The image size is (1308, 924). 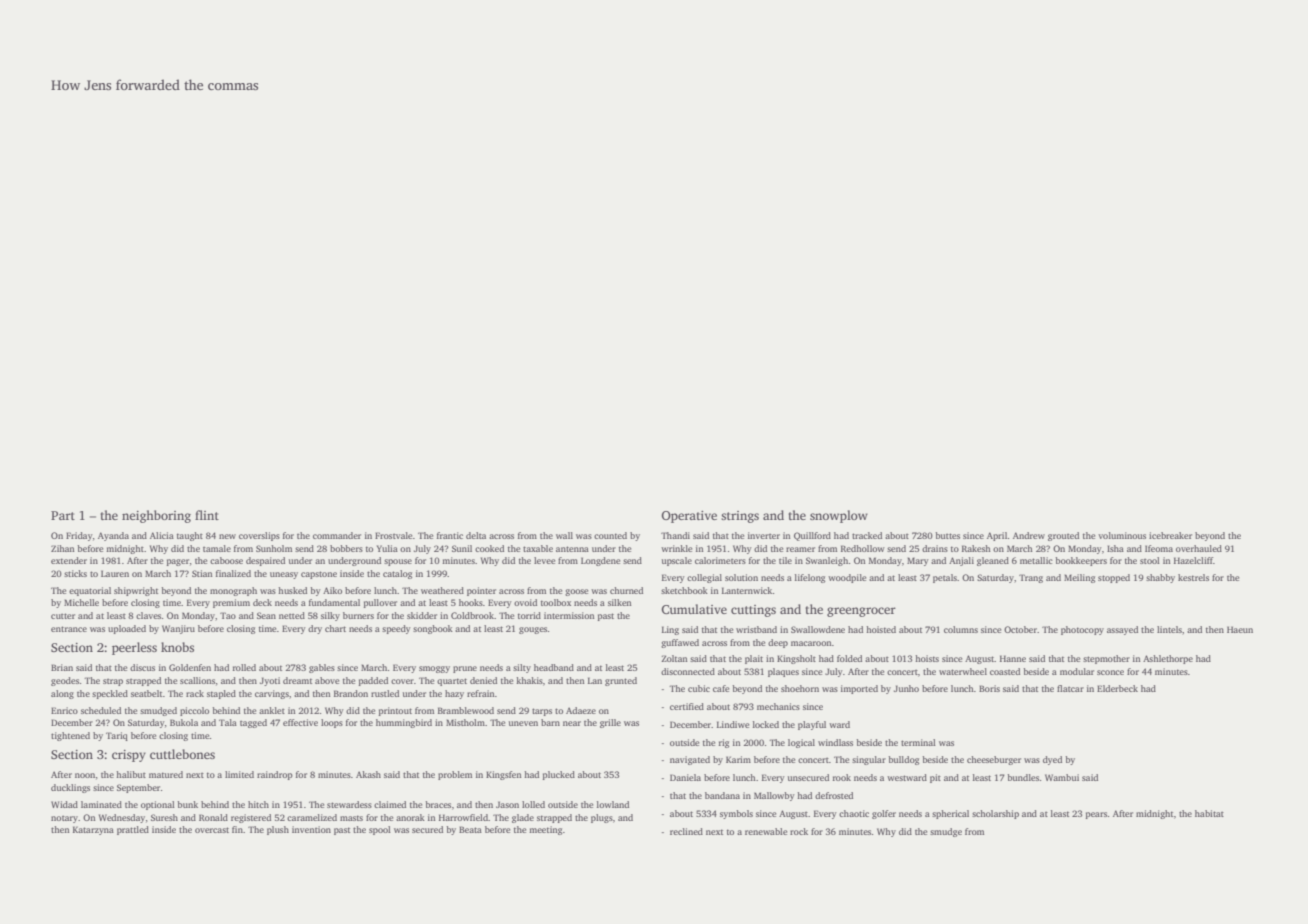 What do you see at coordinates (253, 723) in the screenshot?
I see `tagged` at bounding box center [253, 723].
